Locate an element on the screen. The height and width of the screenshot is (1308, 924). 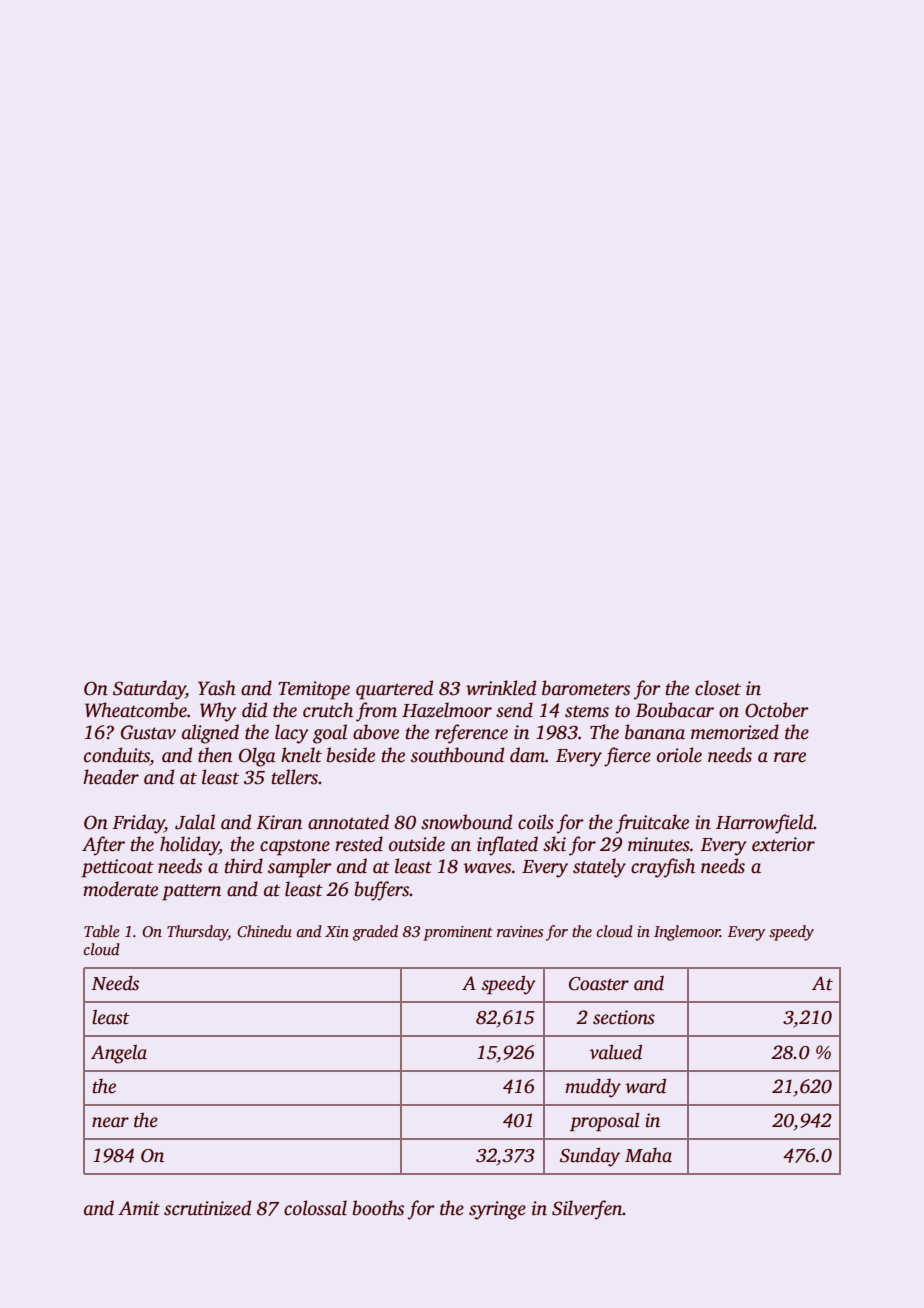
Amit is located at coordinates (139, 1208).
